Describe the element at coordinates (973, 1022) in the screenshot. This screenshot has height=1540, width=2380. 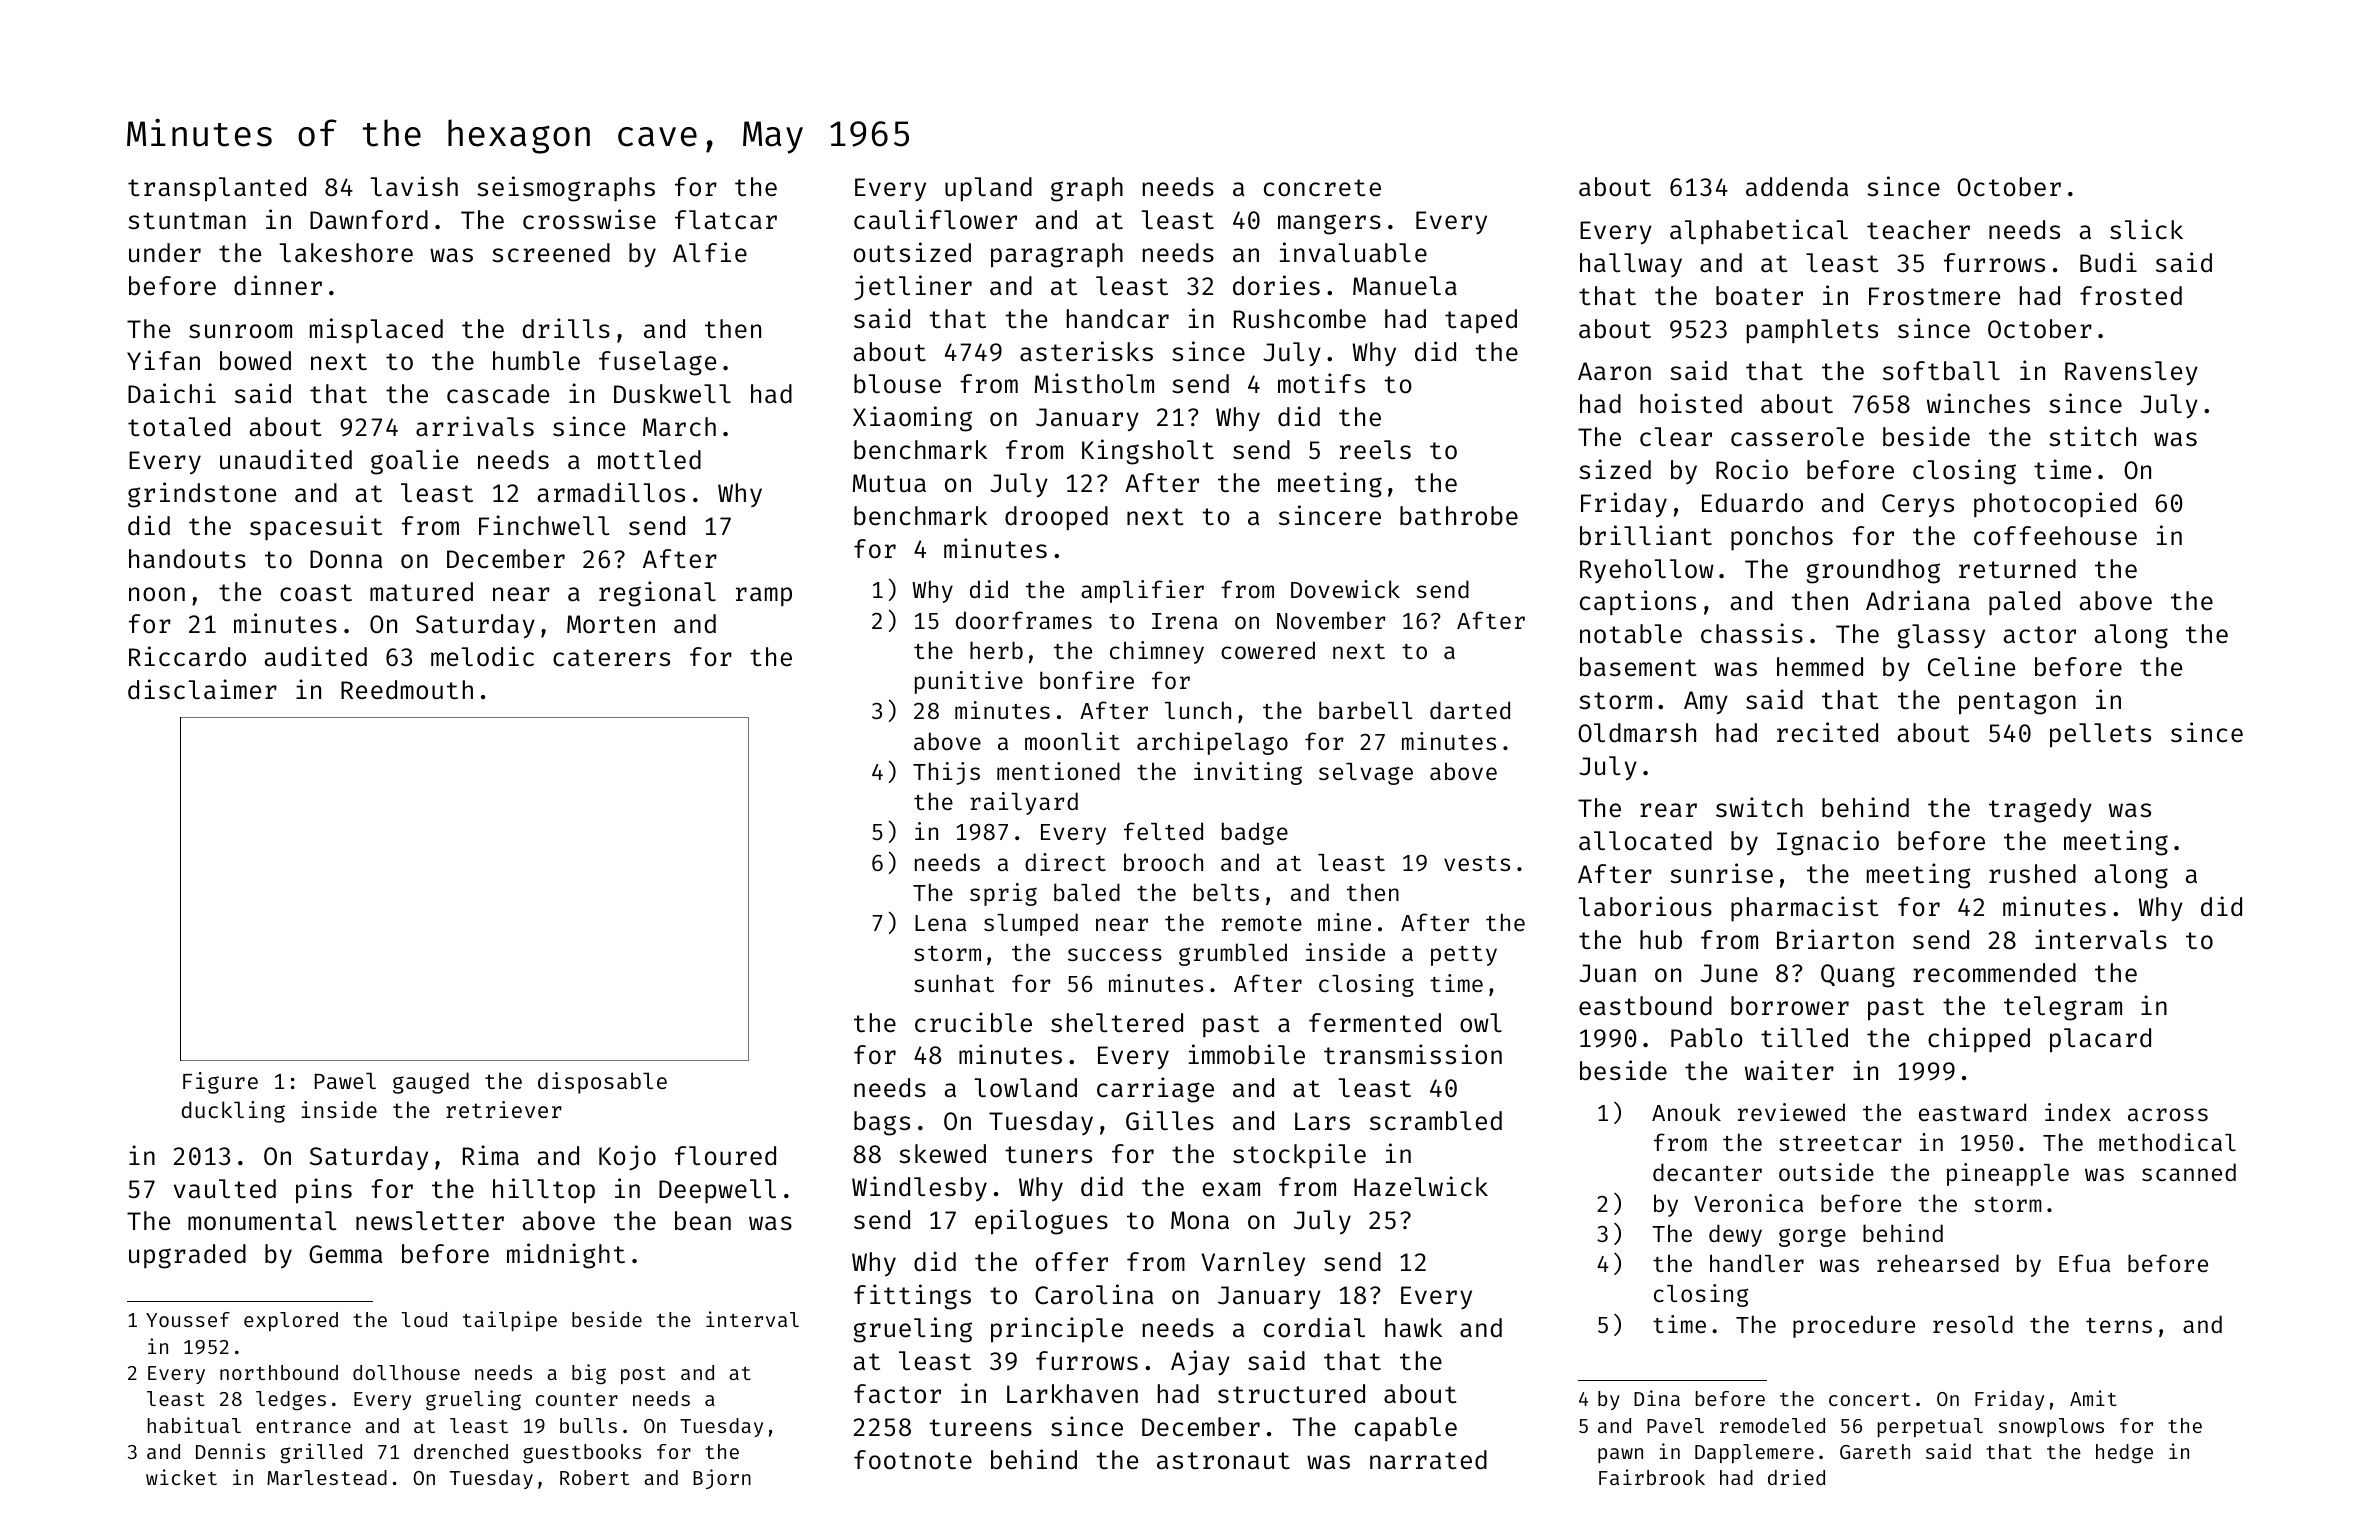
I see `crucible` at that location.
